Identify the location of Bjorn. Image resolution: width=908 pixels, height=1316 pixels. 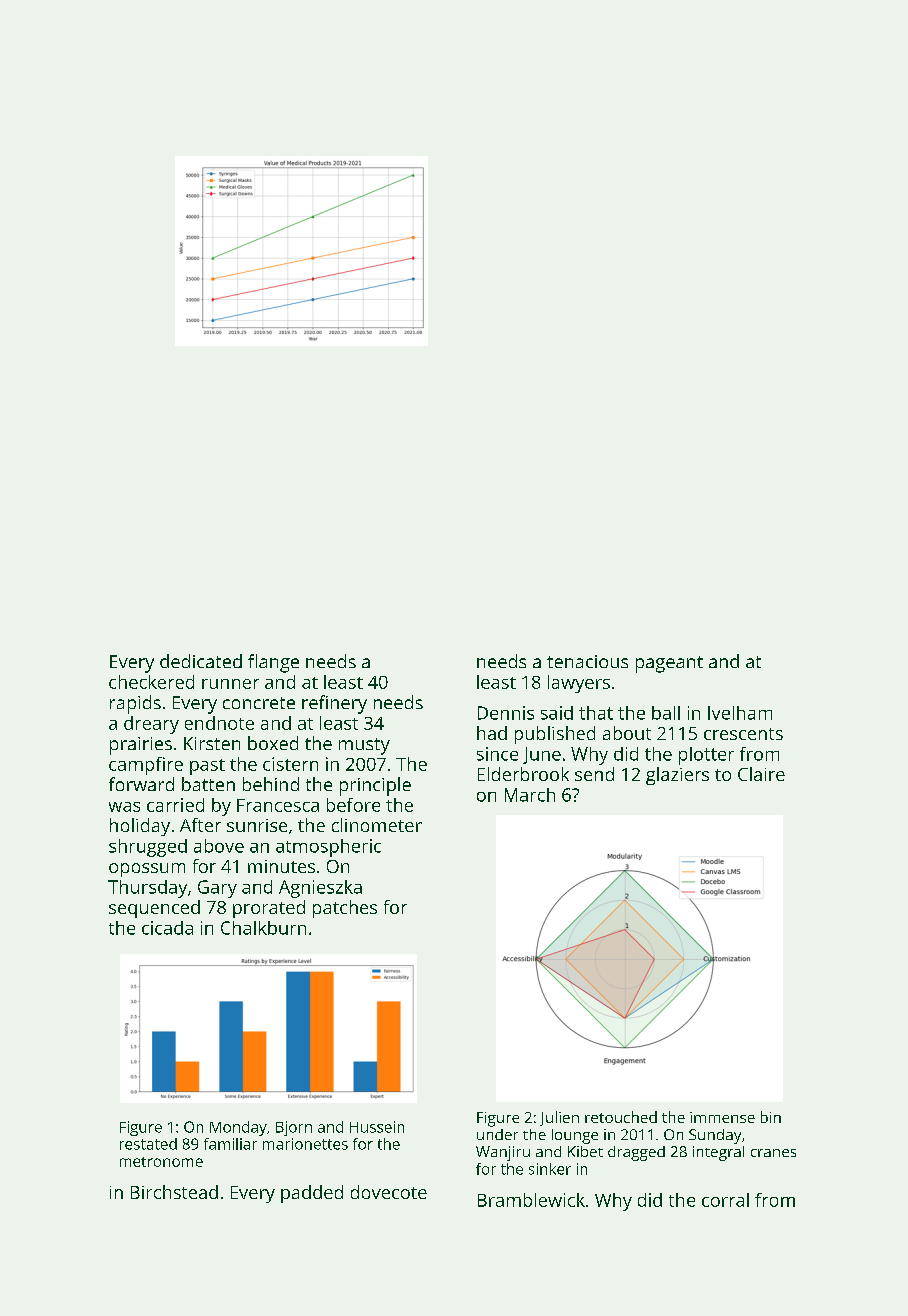
(294, 1128).
